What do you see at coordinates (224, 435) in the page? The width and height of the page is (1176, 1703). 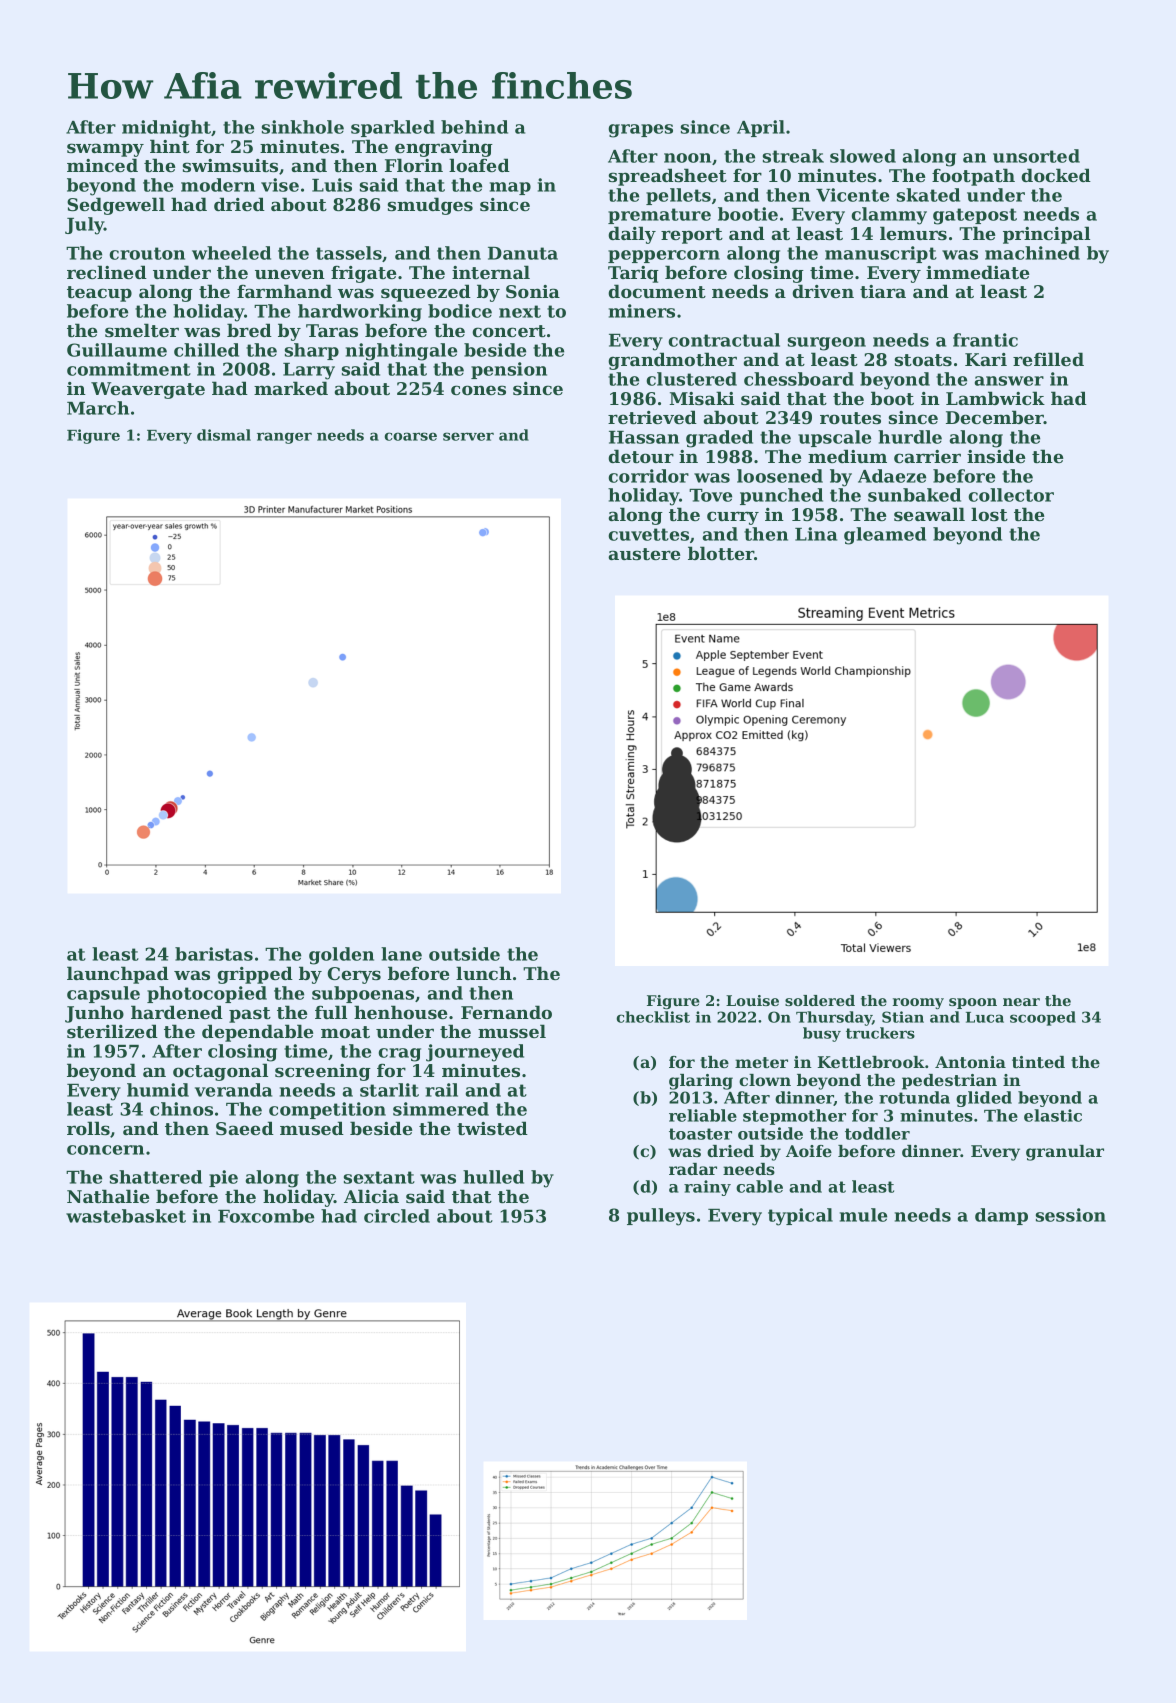 I see `dismal` at bounding box center [224, 435].
